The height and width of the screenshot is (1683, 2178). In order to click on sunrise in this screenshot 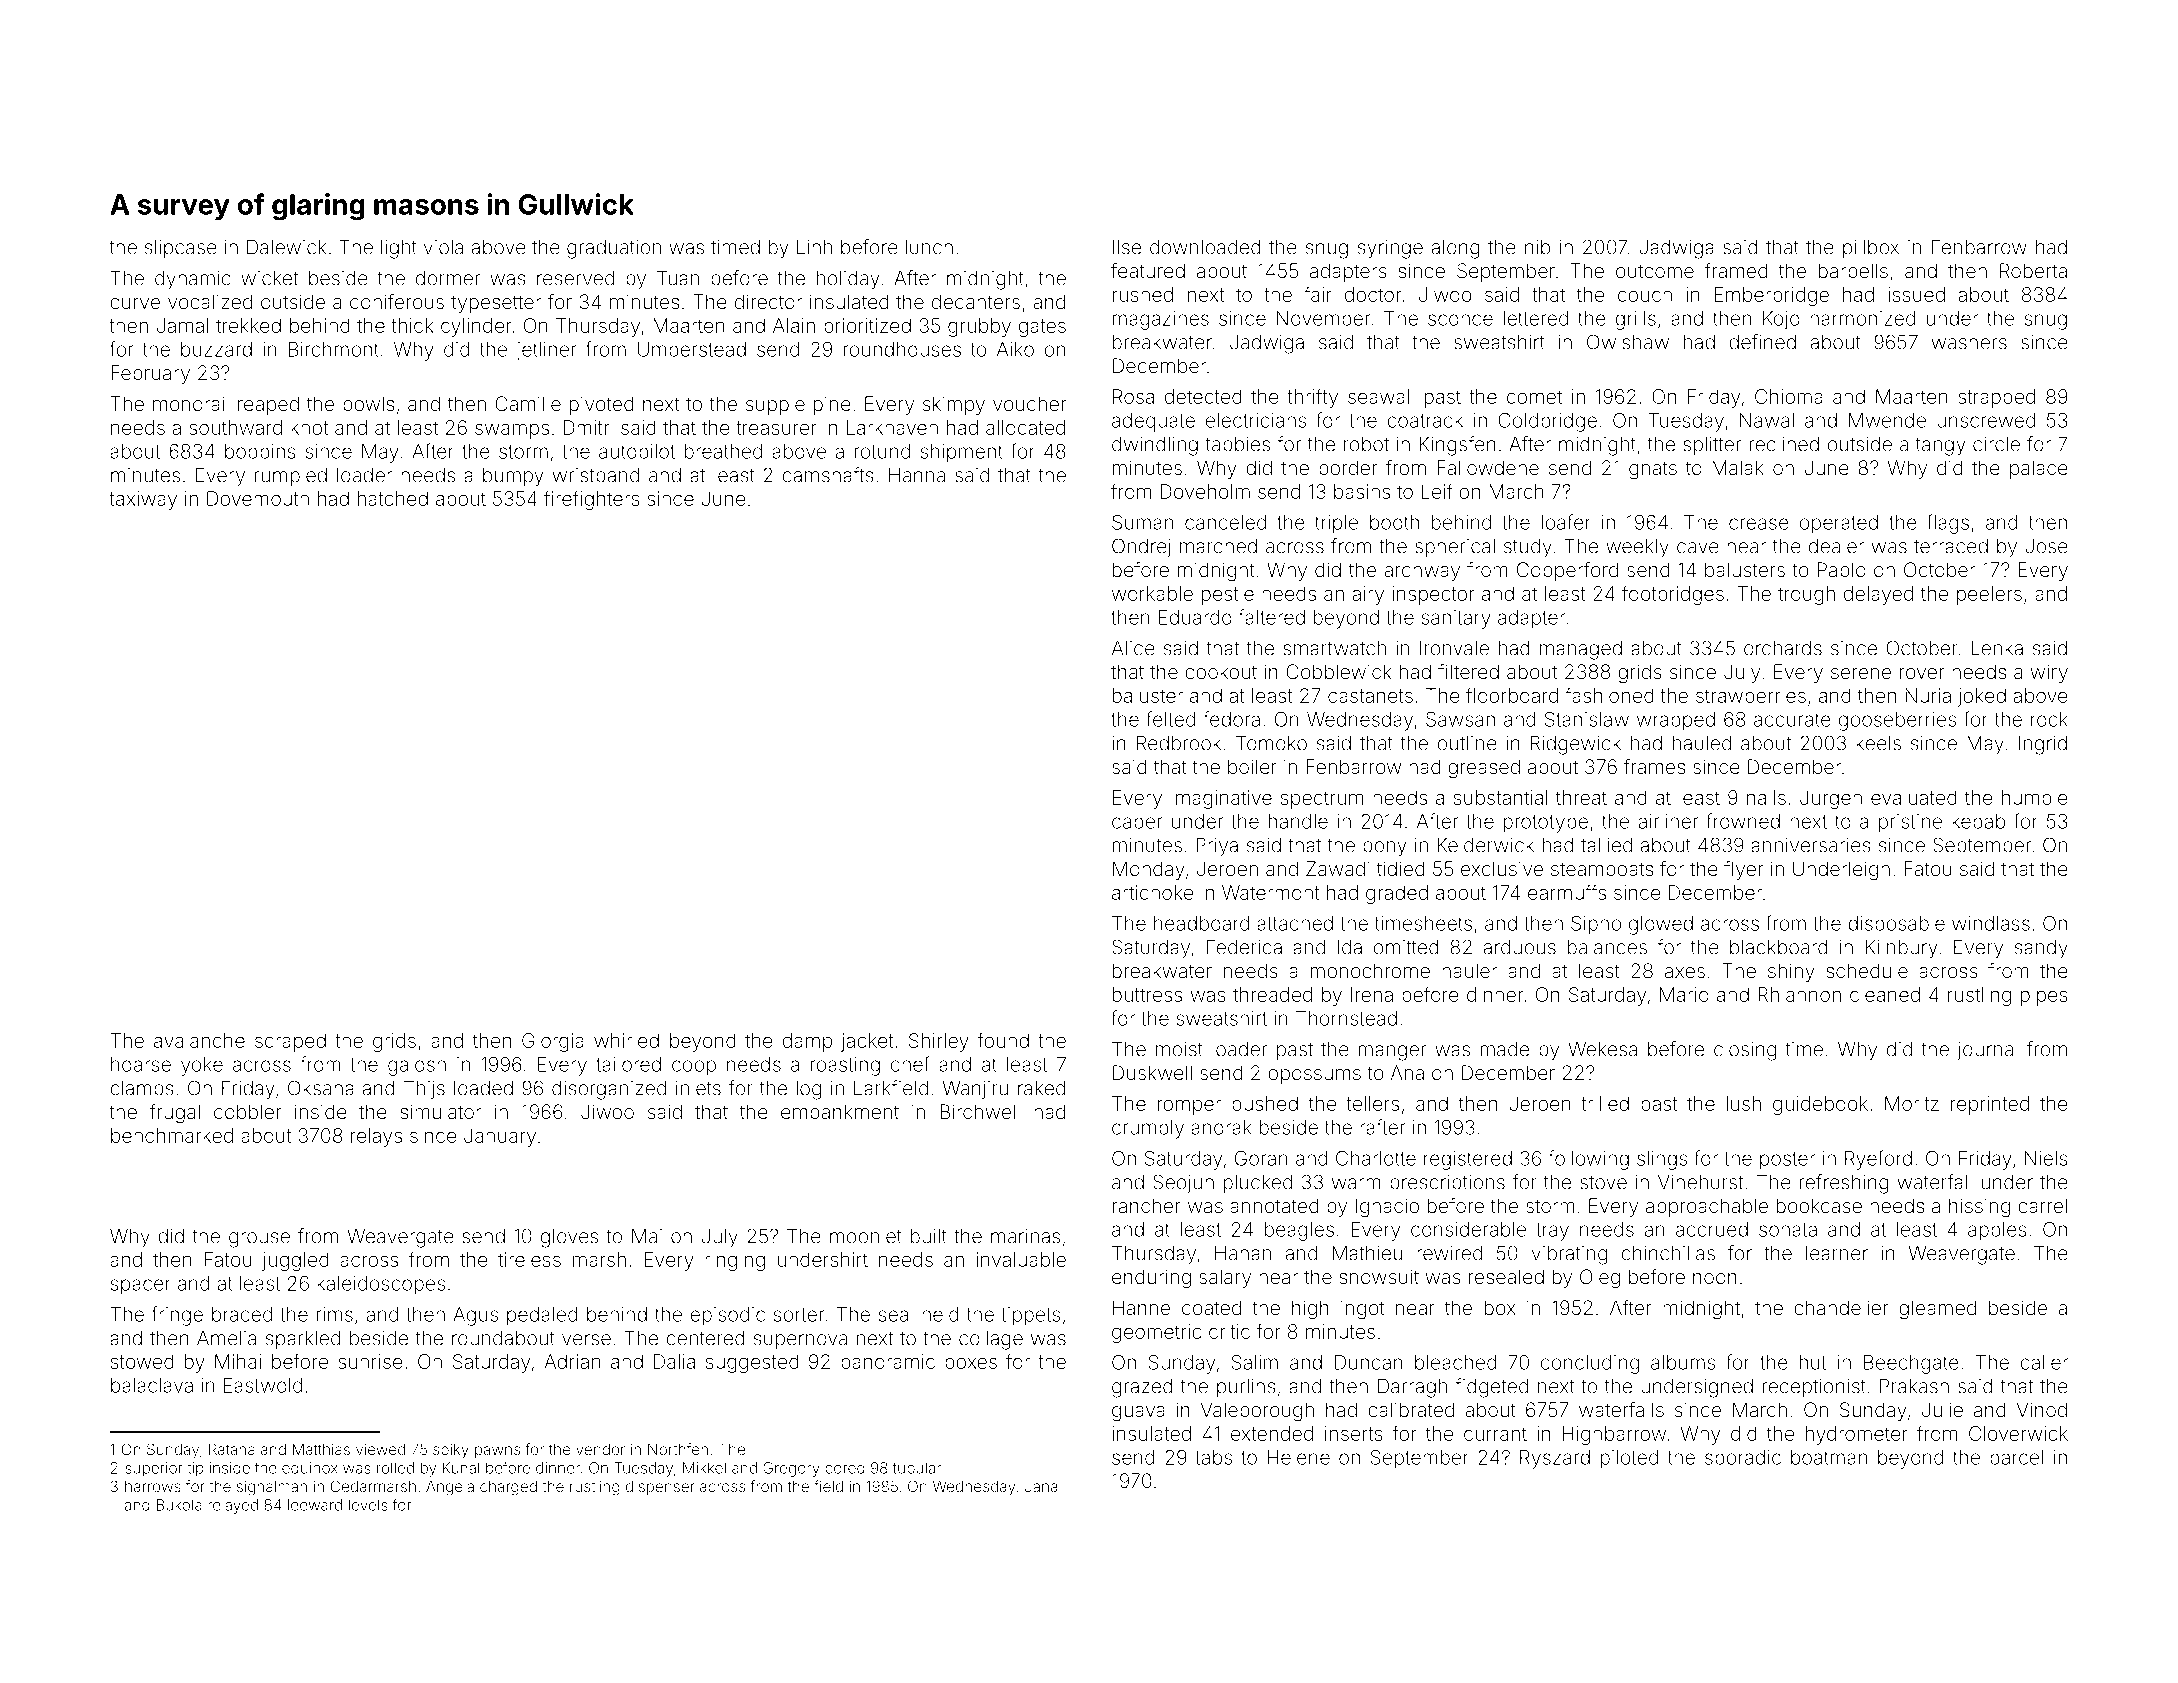, I will do `click(370, 1361)`.
